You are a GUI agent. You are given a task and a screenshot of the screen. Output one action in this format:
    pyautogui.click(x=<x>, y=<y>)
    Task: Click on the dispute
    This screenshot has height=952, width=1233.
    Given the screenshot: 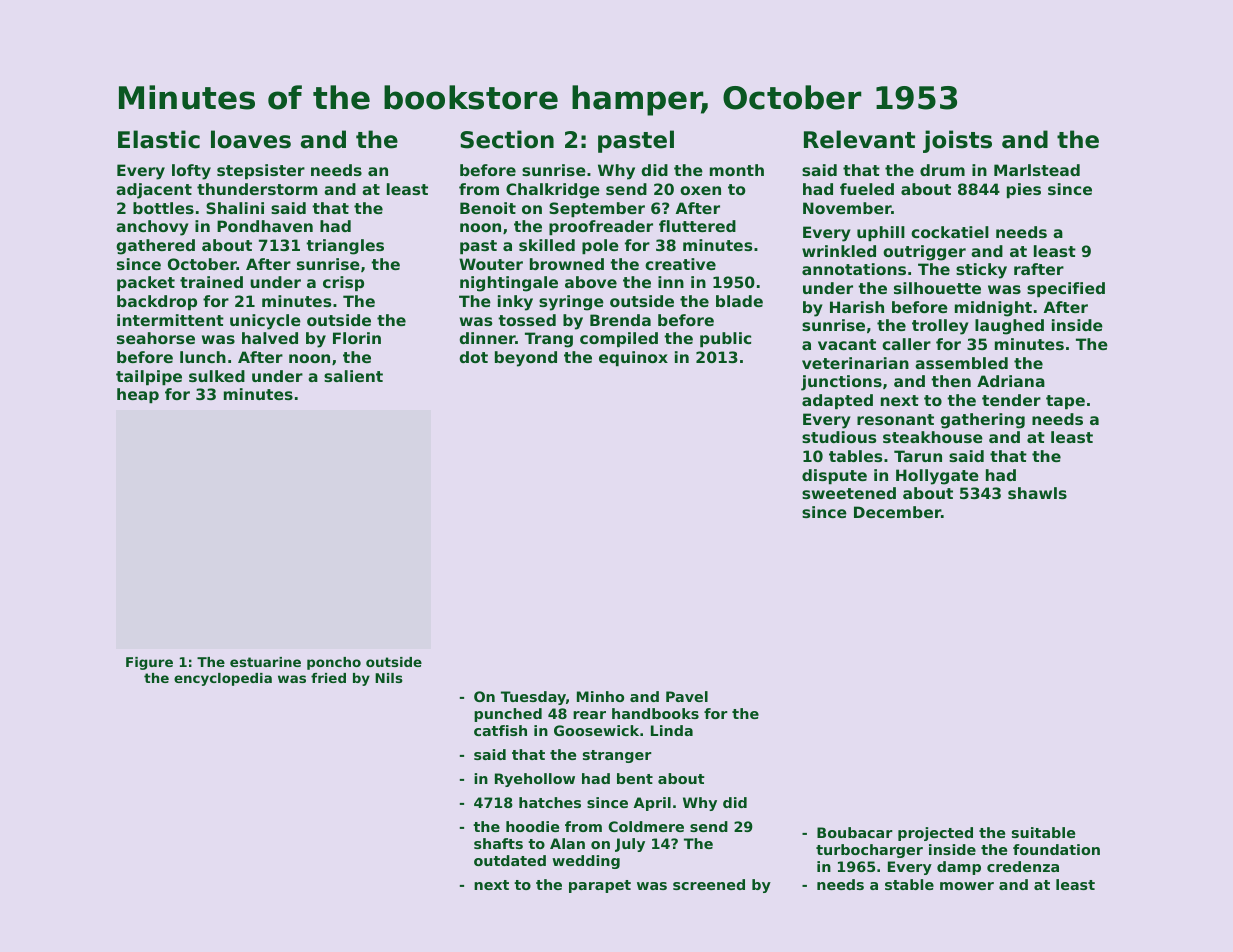 What is the action you would take?
    pyautogui.click(x=834, y=476)
